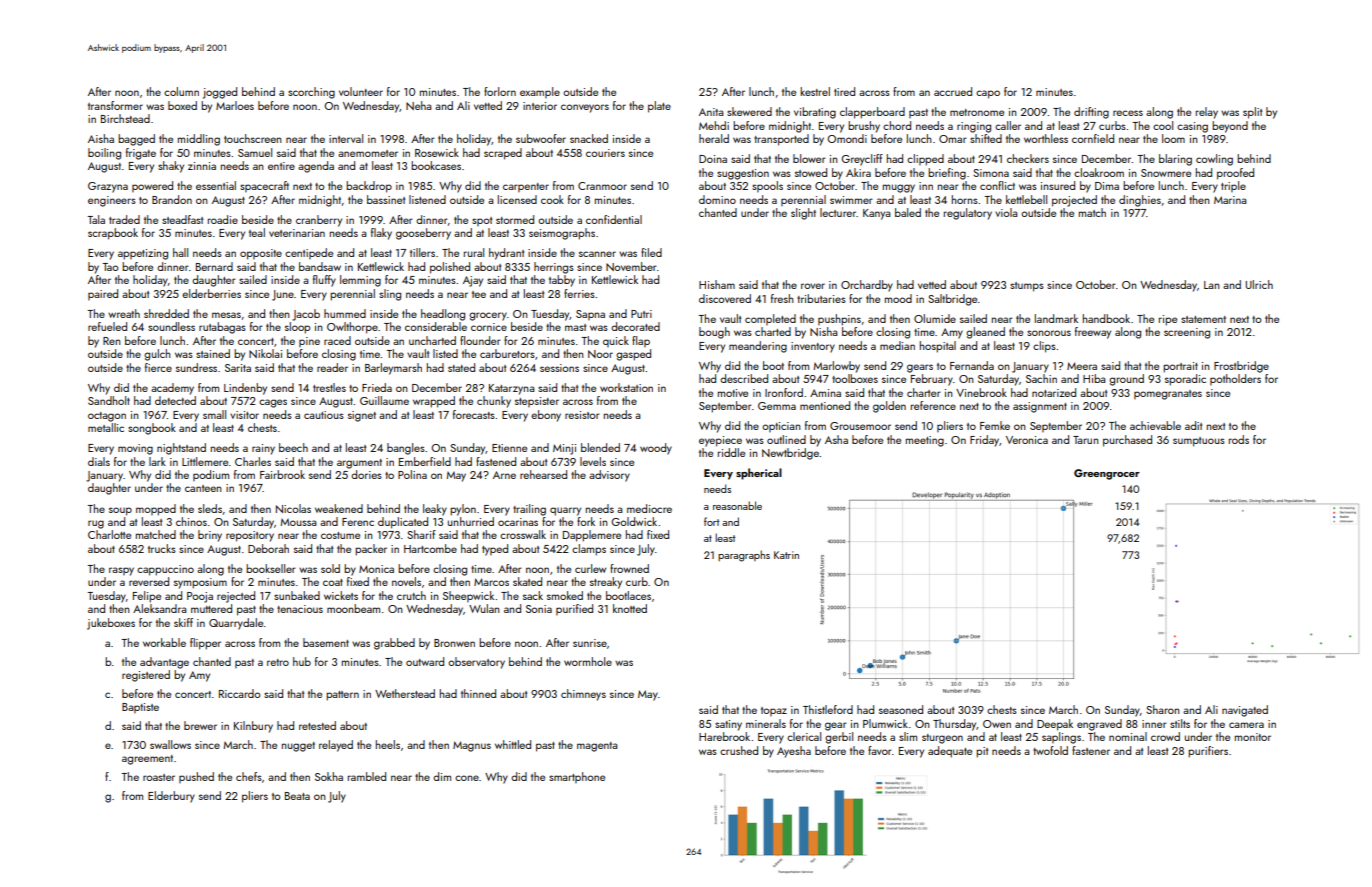  What do you see at coordinates (146, 676) in the screenshot?
I see `registered` at bounding box center [146, 676].
